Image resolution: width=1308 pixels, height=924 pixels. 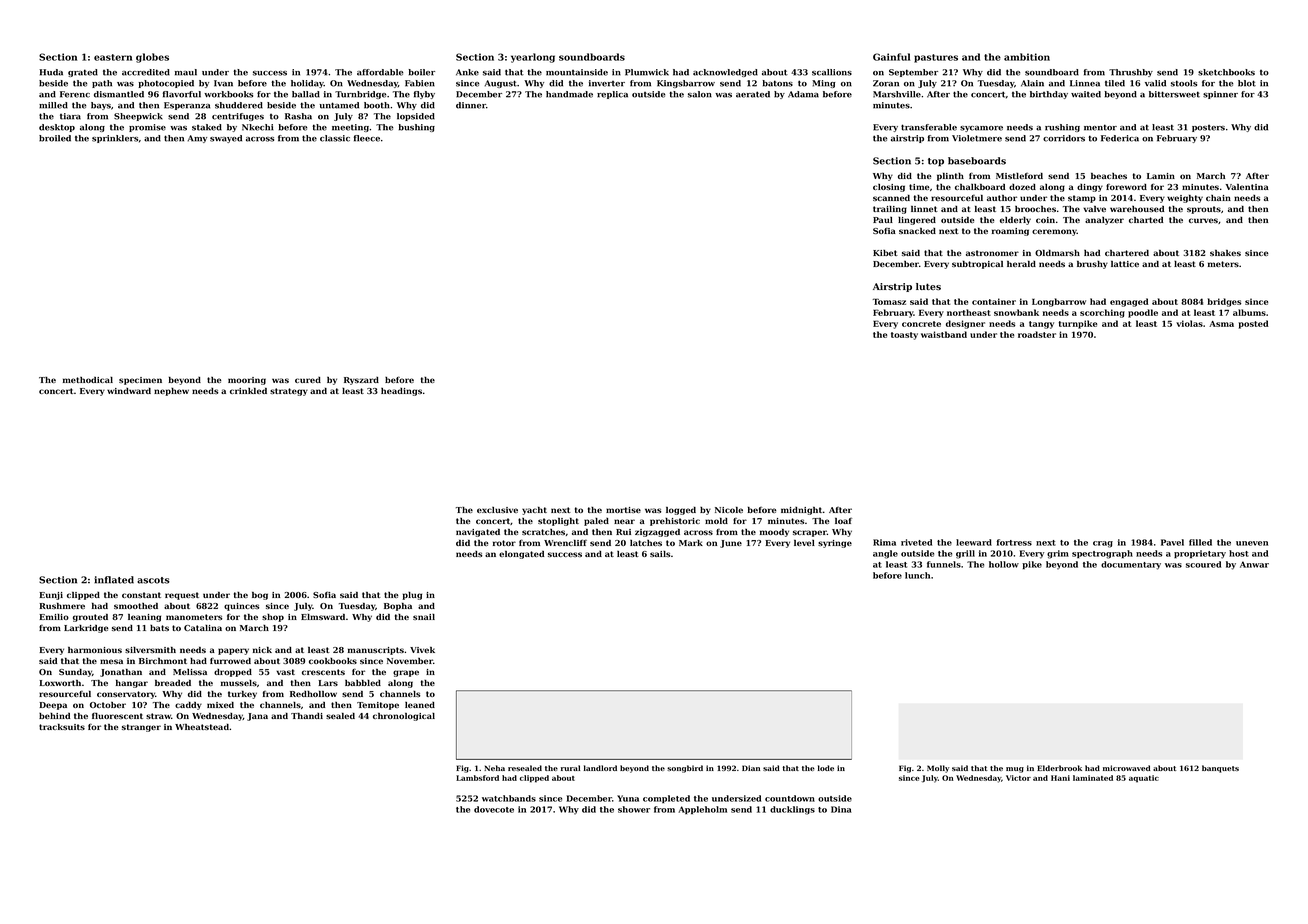 What do you see at coordinates (412, 596) in the screenshot?
I see `plug` at bounding box center [412, 596].
